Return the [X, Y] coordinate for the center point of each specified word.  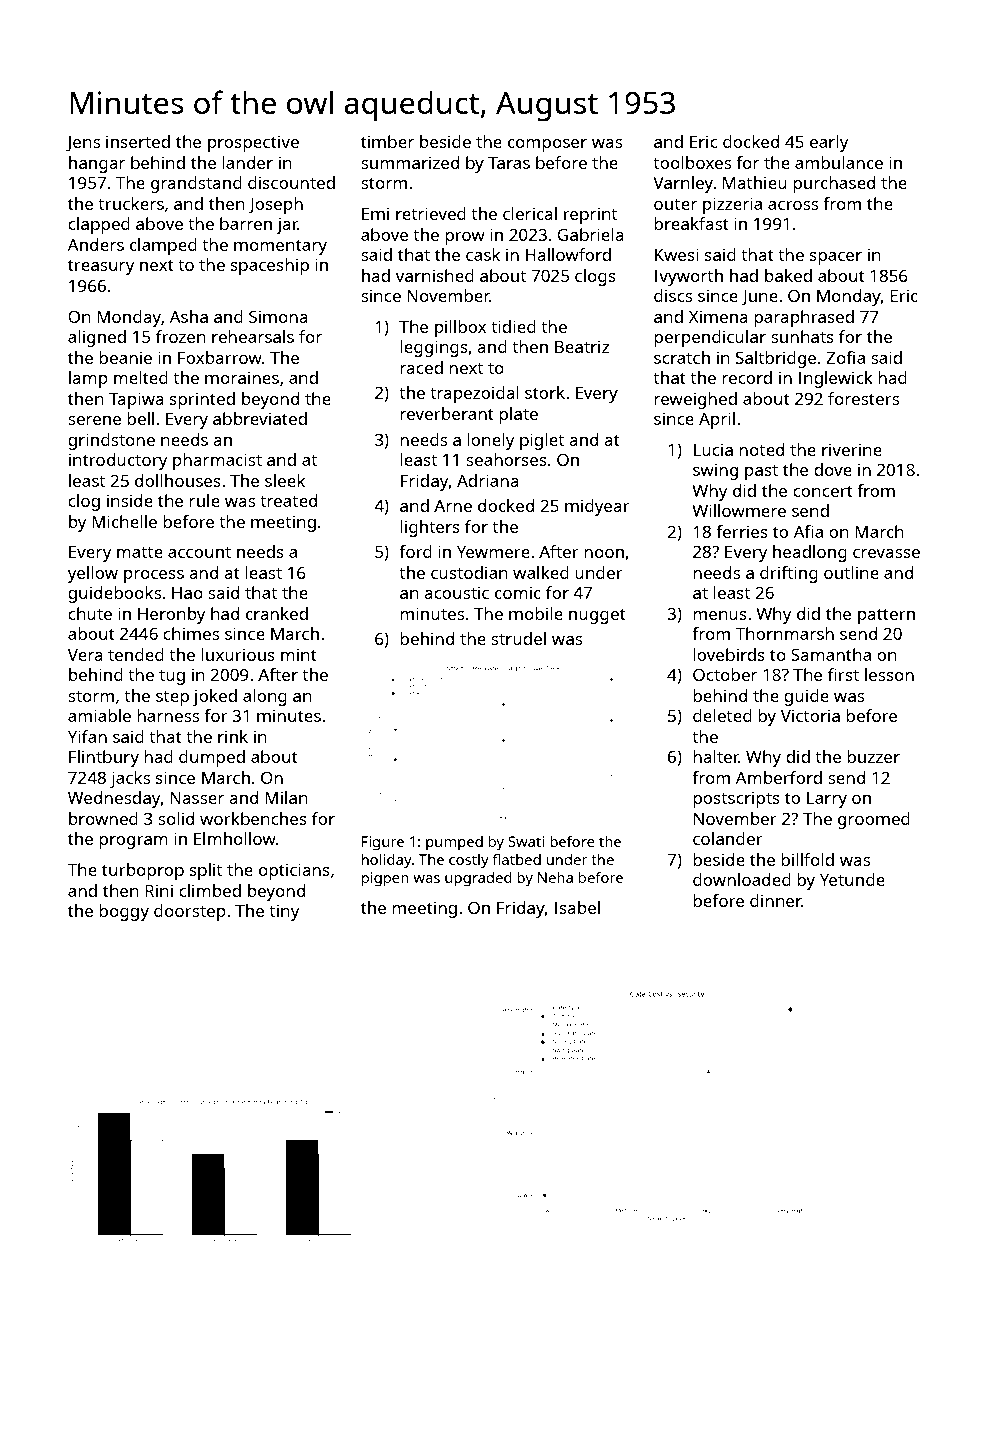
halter [716, 756]
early [829, 143]
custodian [469, 572]
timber [387, 141]
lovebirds [729, 654]
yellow [93, 574]
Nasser [197, 797]
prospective [253, 143]
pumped [454, 843]
